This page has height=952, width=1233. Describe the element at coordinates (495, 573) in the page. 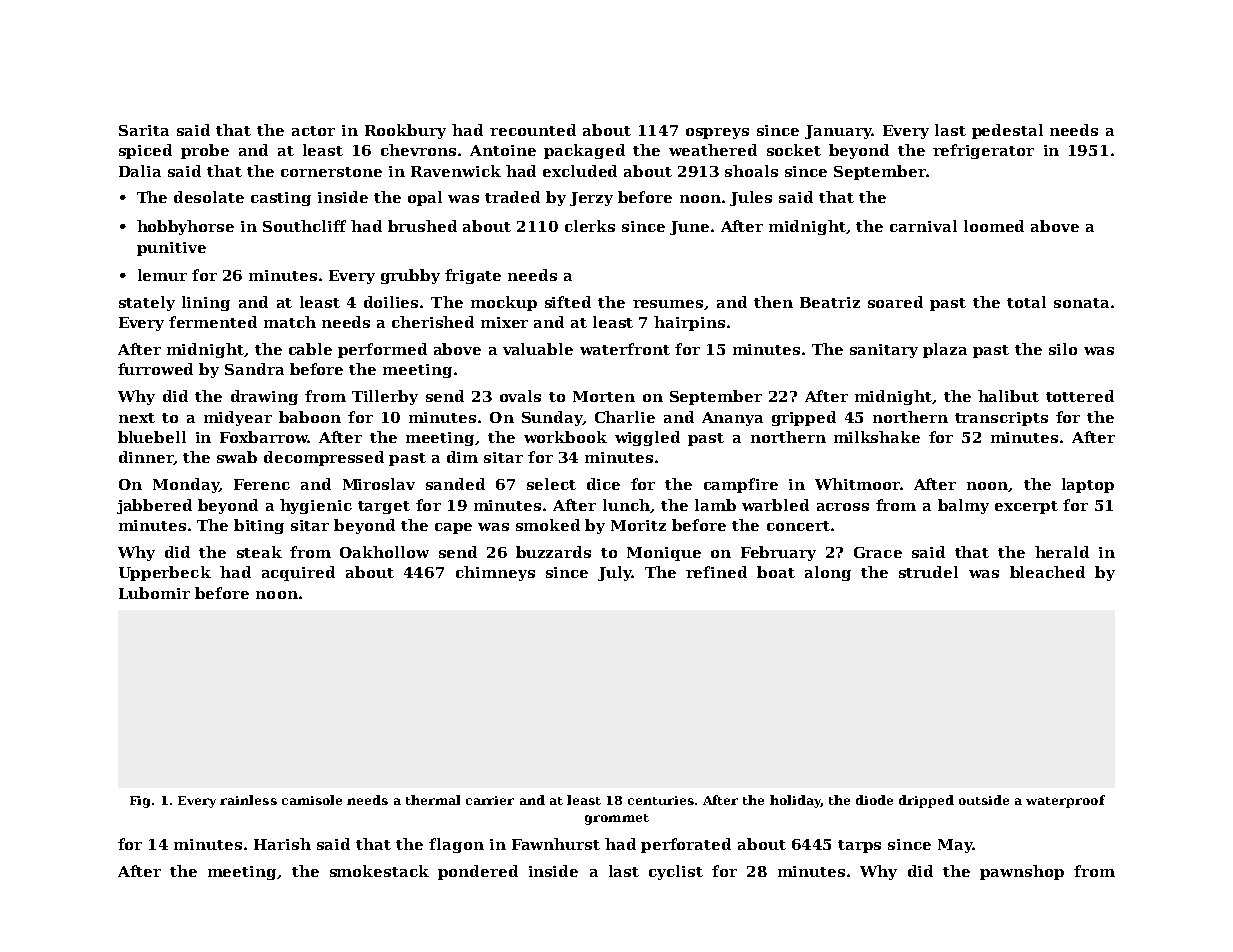

I see `chimneys` at that location.
